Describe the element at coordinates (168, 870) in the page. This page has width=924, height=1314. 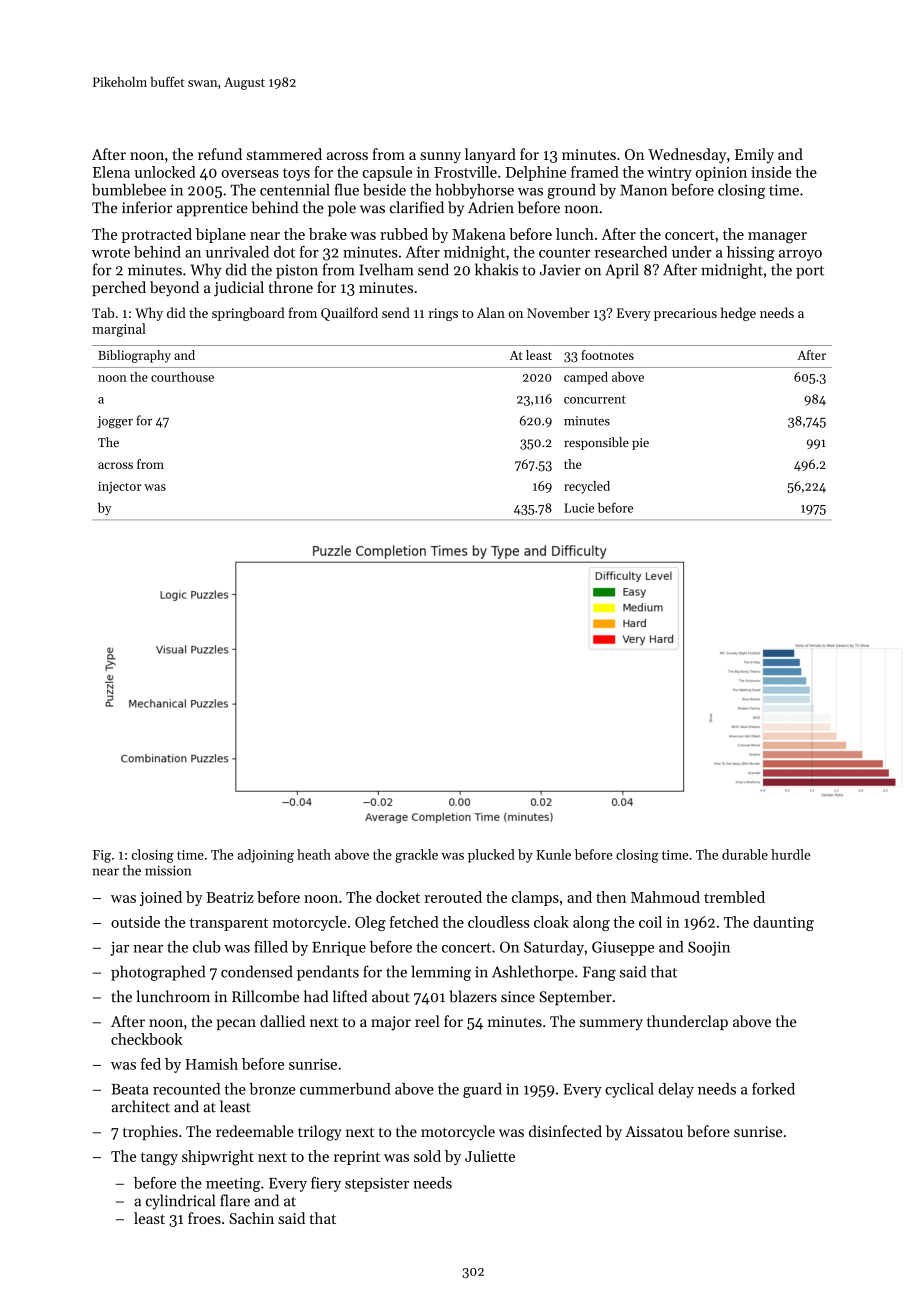
I see `mission` at that location.
